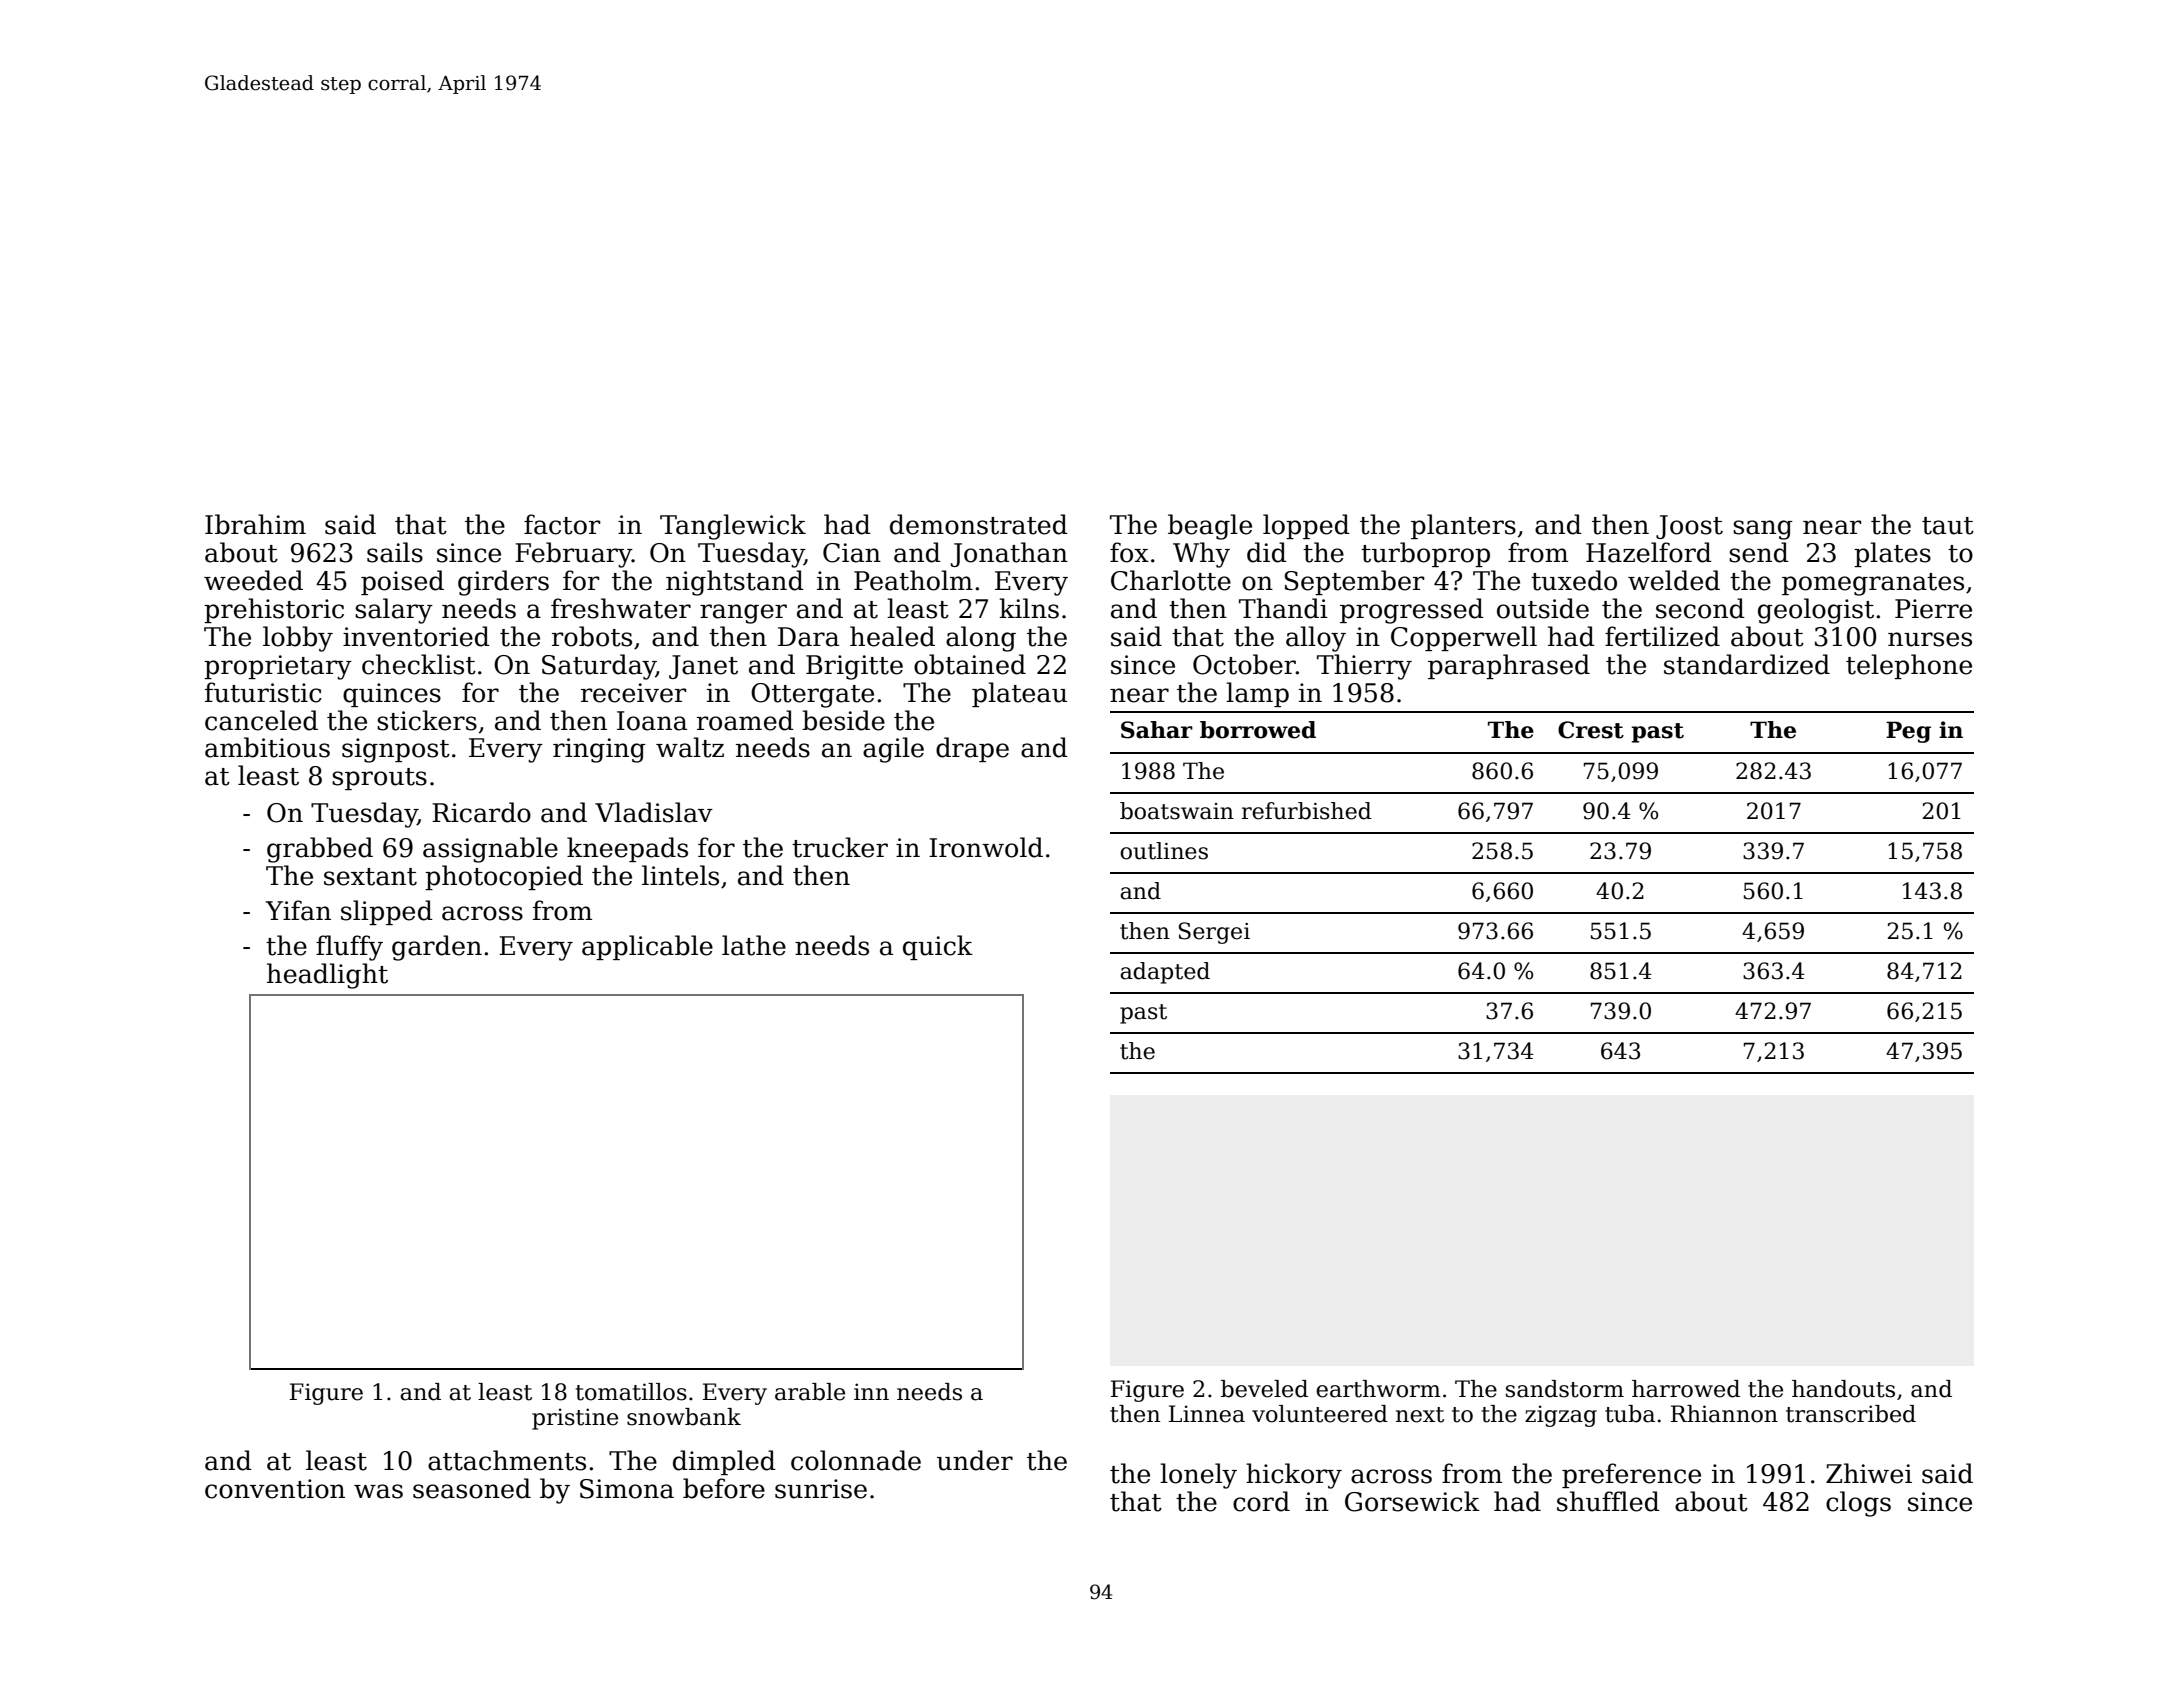 Image resolution: width=2178 pixels, height=1683 pixels. What do you see at coordinates (1264, 1389) in the image?
I see `beveled` at bounding box center [1264, 1389].
